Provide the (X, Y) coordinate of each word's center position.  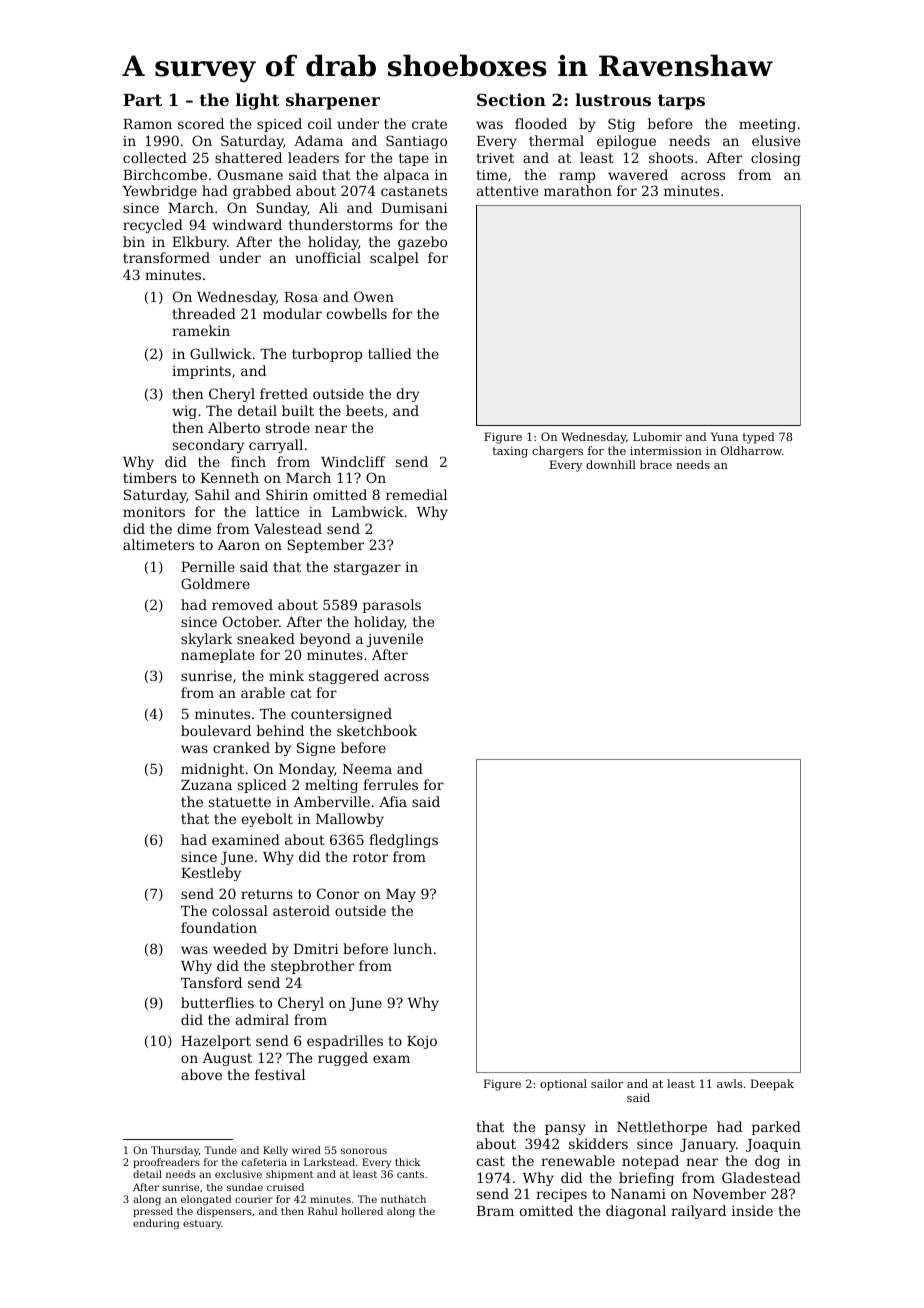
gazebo (422, 243)
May (401, 895)
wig (184, 412)
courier (254, 1199)
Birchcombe (165, 174)
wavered (638, 174)
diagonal (636, 1212)
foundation (219, 927)
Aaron (239, 545)
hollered (362, 1211)
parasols (392, 606)
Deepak (772, 1085)
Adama (318, 140)
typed (759, 438)
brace (656, 464)
